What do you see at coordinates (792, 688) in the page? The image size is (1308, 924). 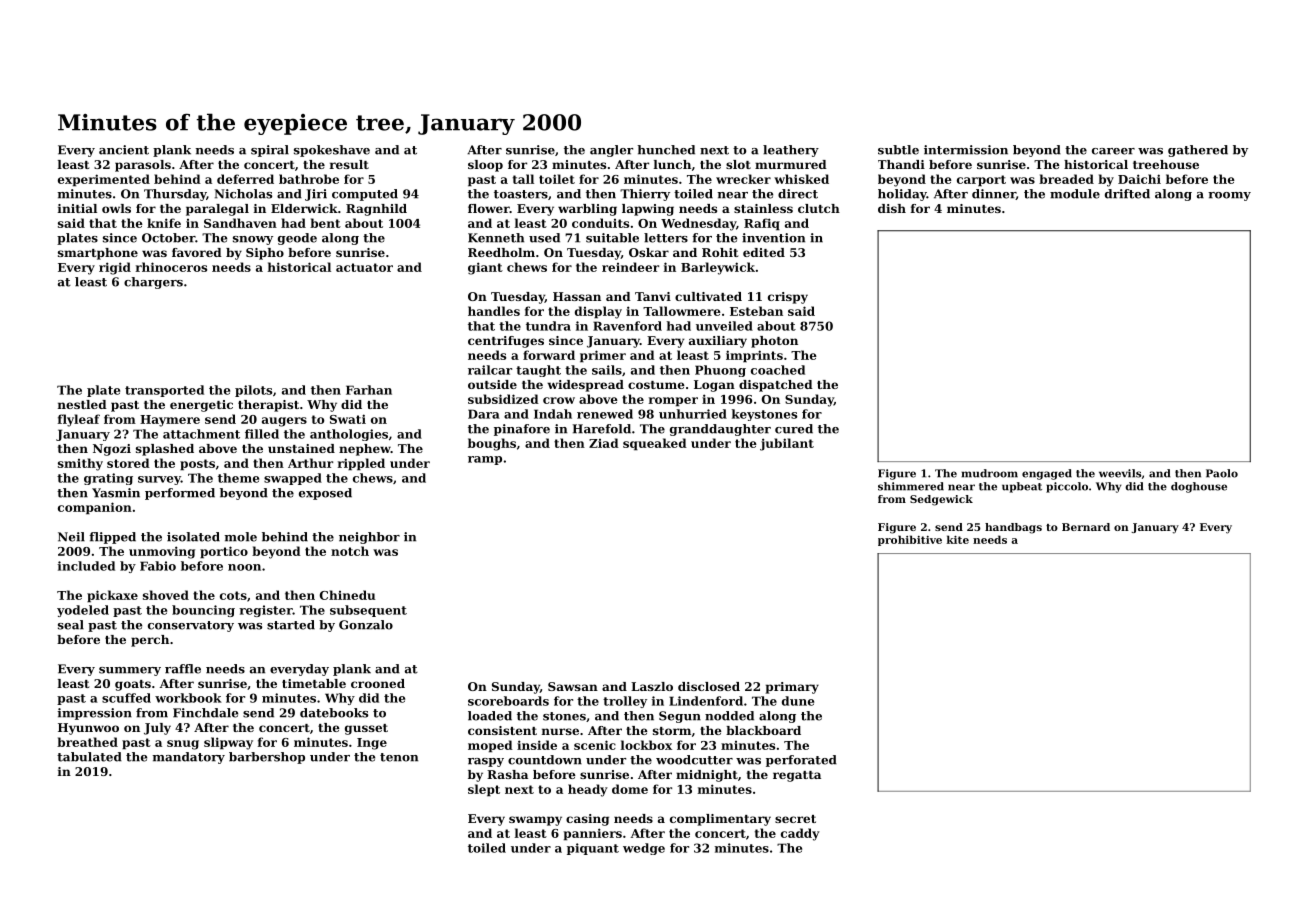 I see `primary` at bounding box center [792, 688].
